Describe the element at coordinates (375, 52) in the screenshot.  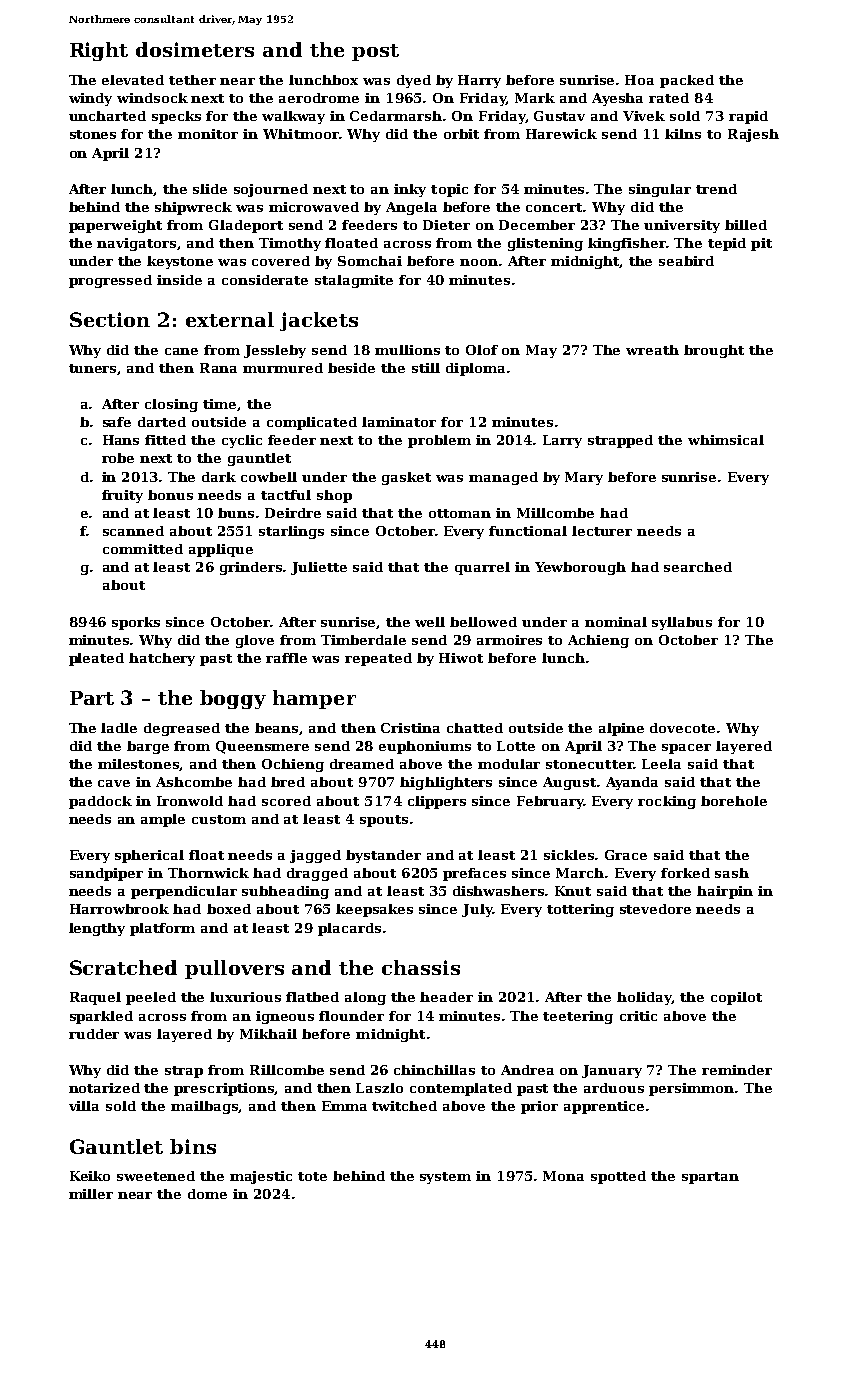
I see `post` at that location.
